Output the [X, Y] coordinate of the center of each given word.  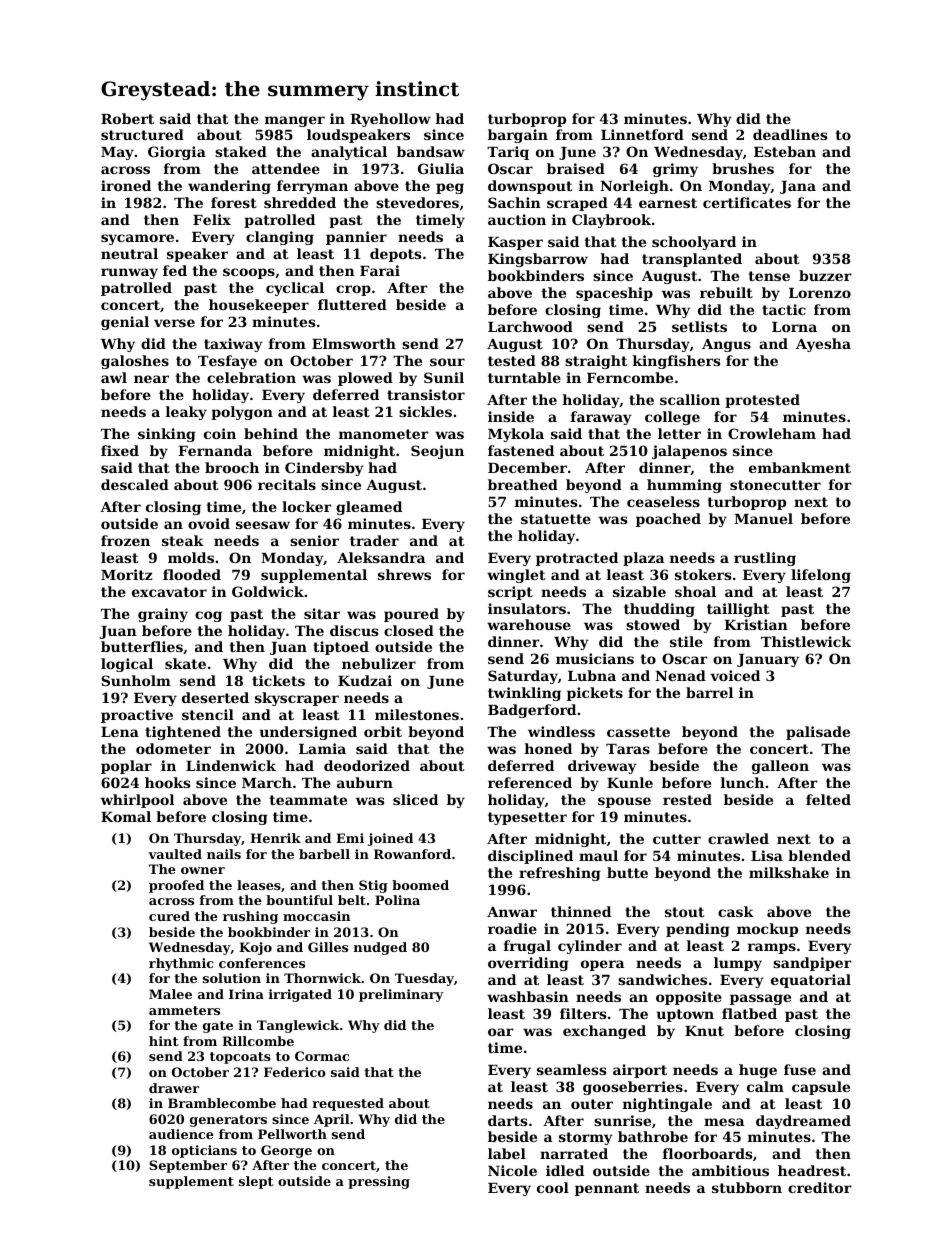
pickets [595, 694]
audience [181, 1134]
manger [295, 121]
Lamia [322, 748]
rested [687, 799]
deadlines [790, 134]
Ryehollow [390, 120]
